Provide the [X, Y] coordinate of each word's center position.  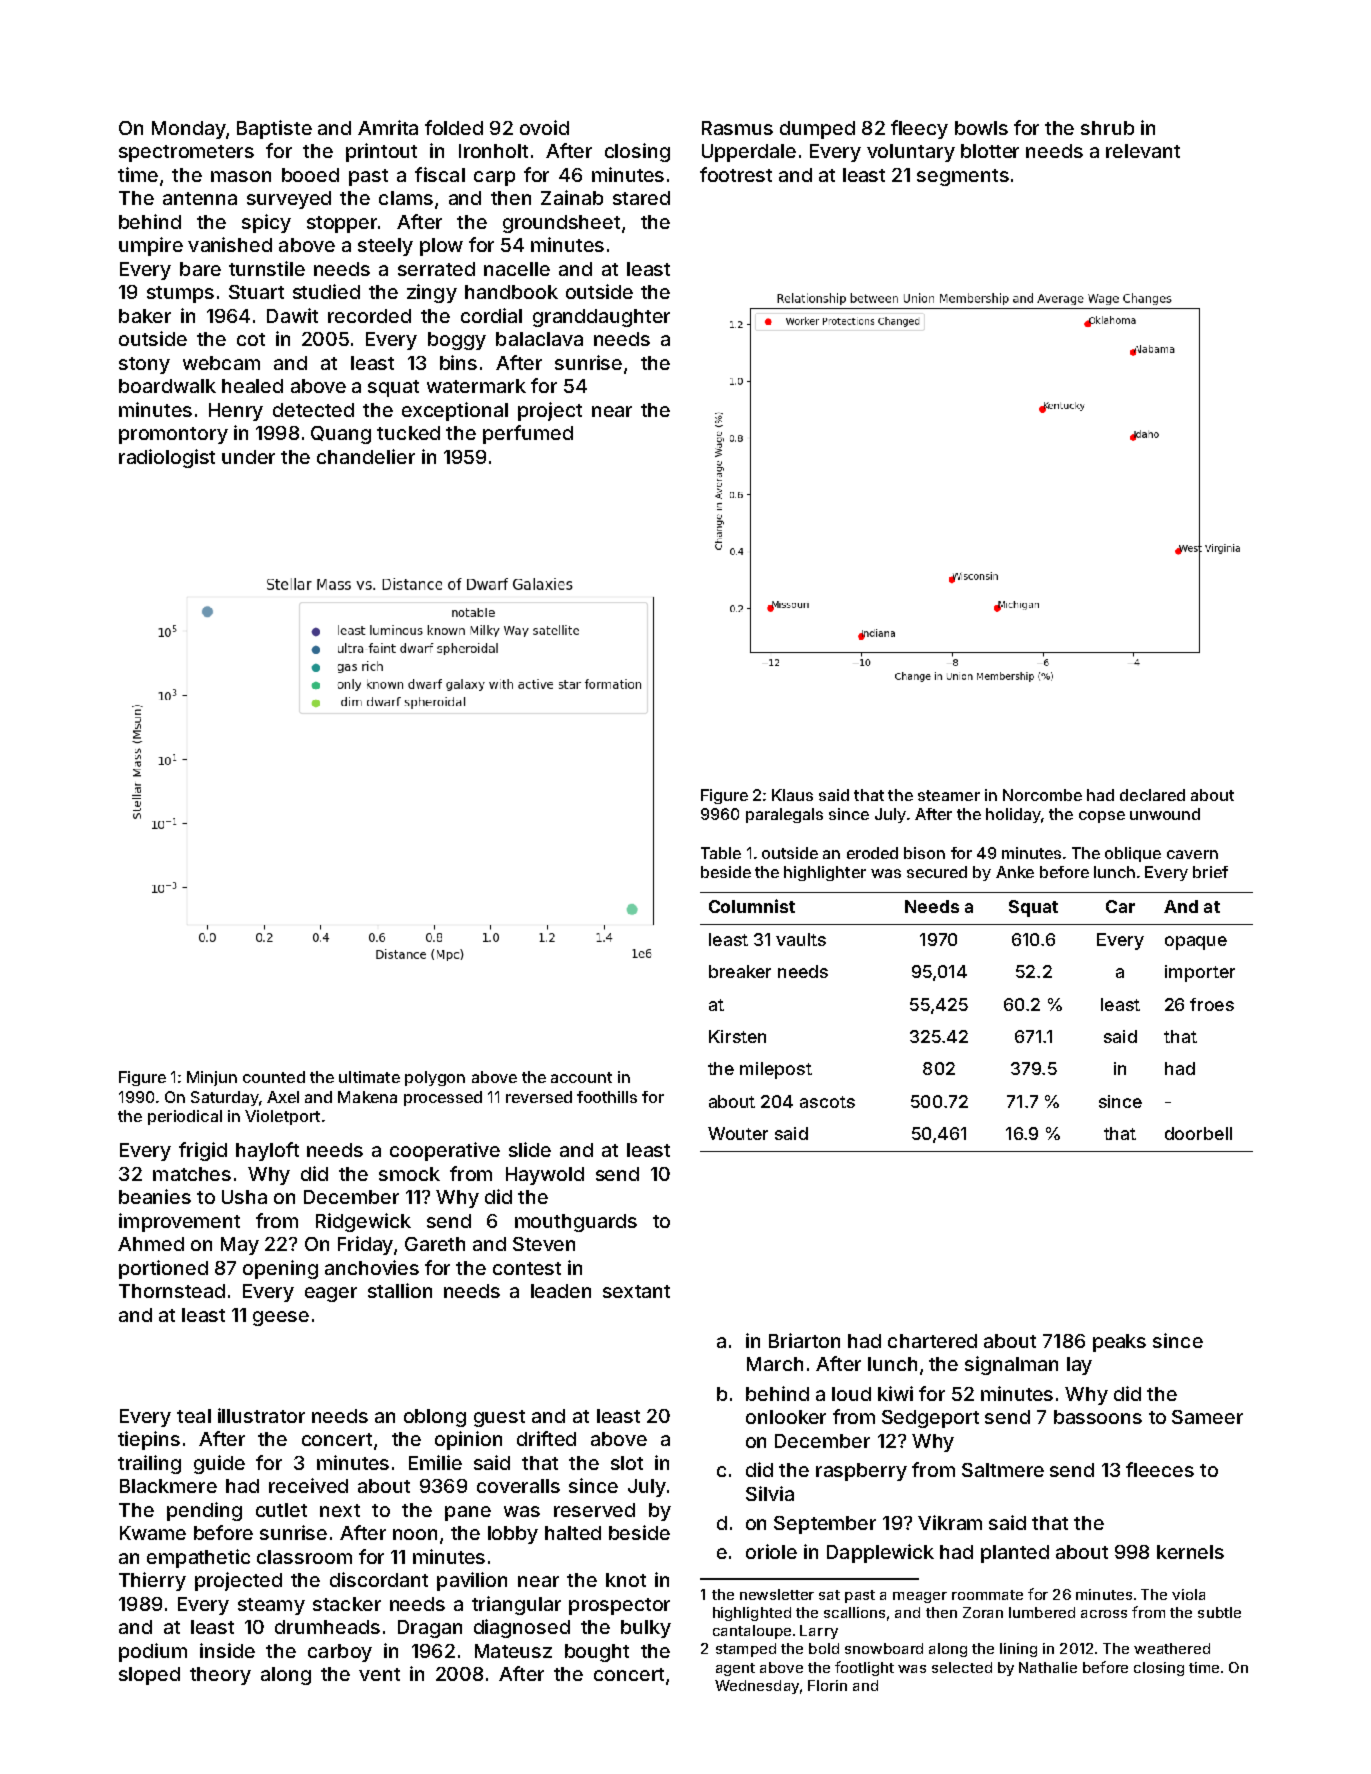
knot [626, 1580]
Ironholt [493, 151]
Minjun [212, 1078]
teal [194, 1416]
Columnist [752, 906]
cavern [1192, 854]
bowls [981, 128]
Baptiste [274, 129]
